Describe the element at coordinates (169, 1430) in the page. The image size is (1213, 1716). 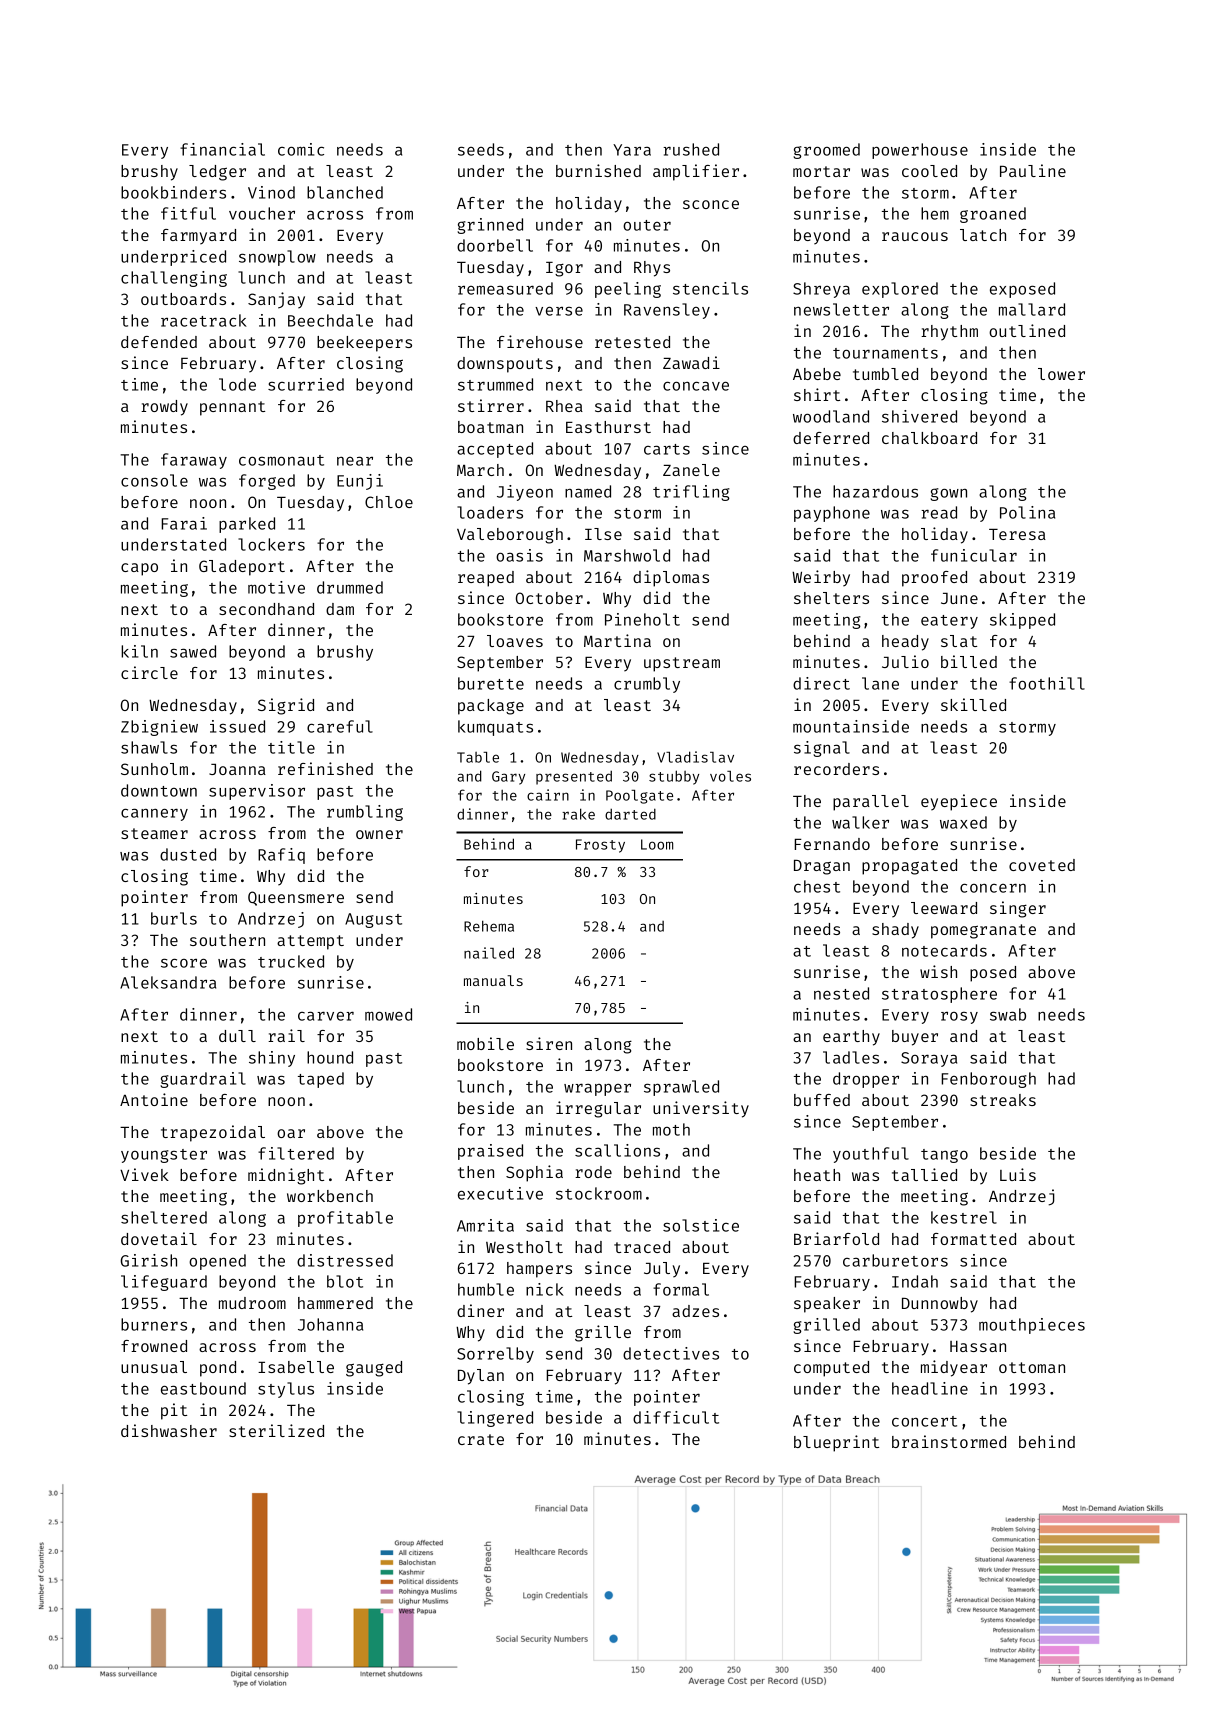
I see `dishwasher` at that location.
